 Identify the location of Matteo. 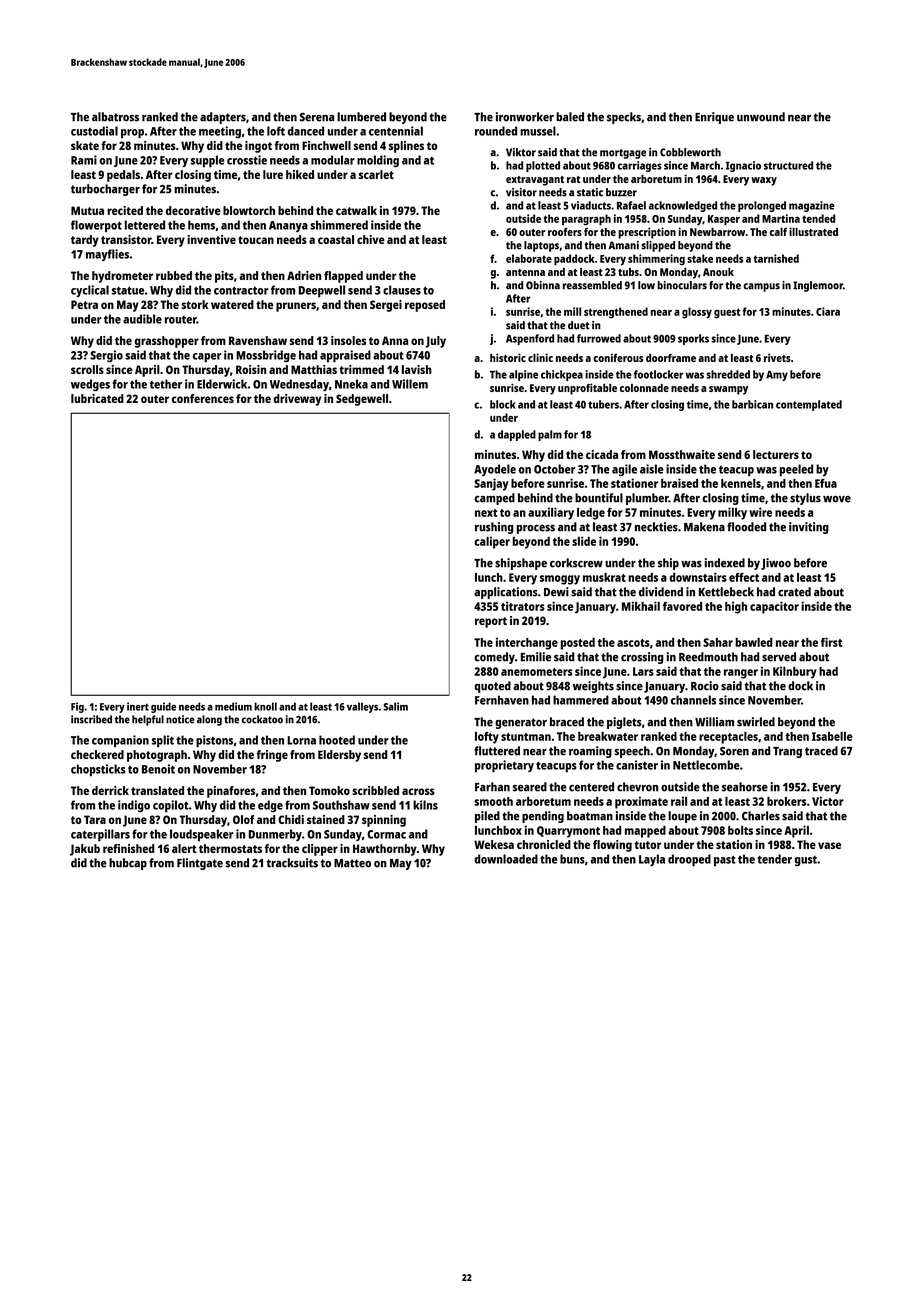
(352, 863).
